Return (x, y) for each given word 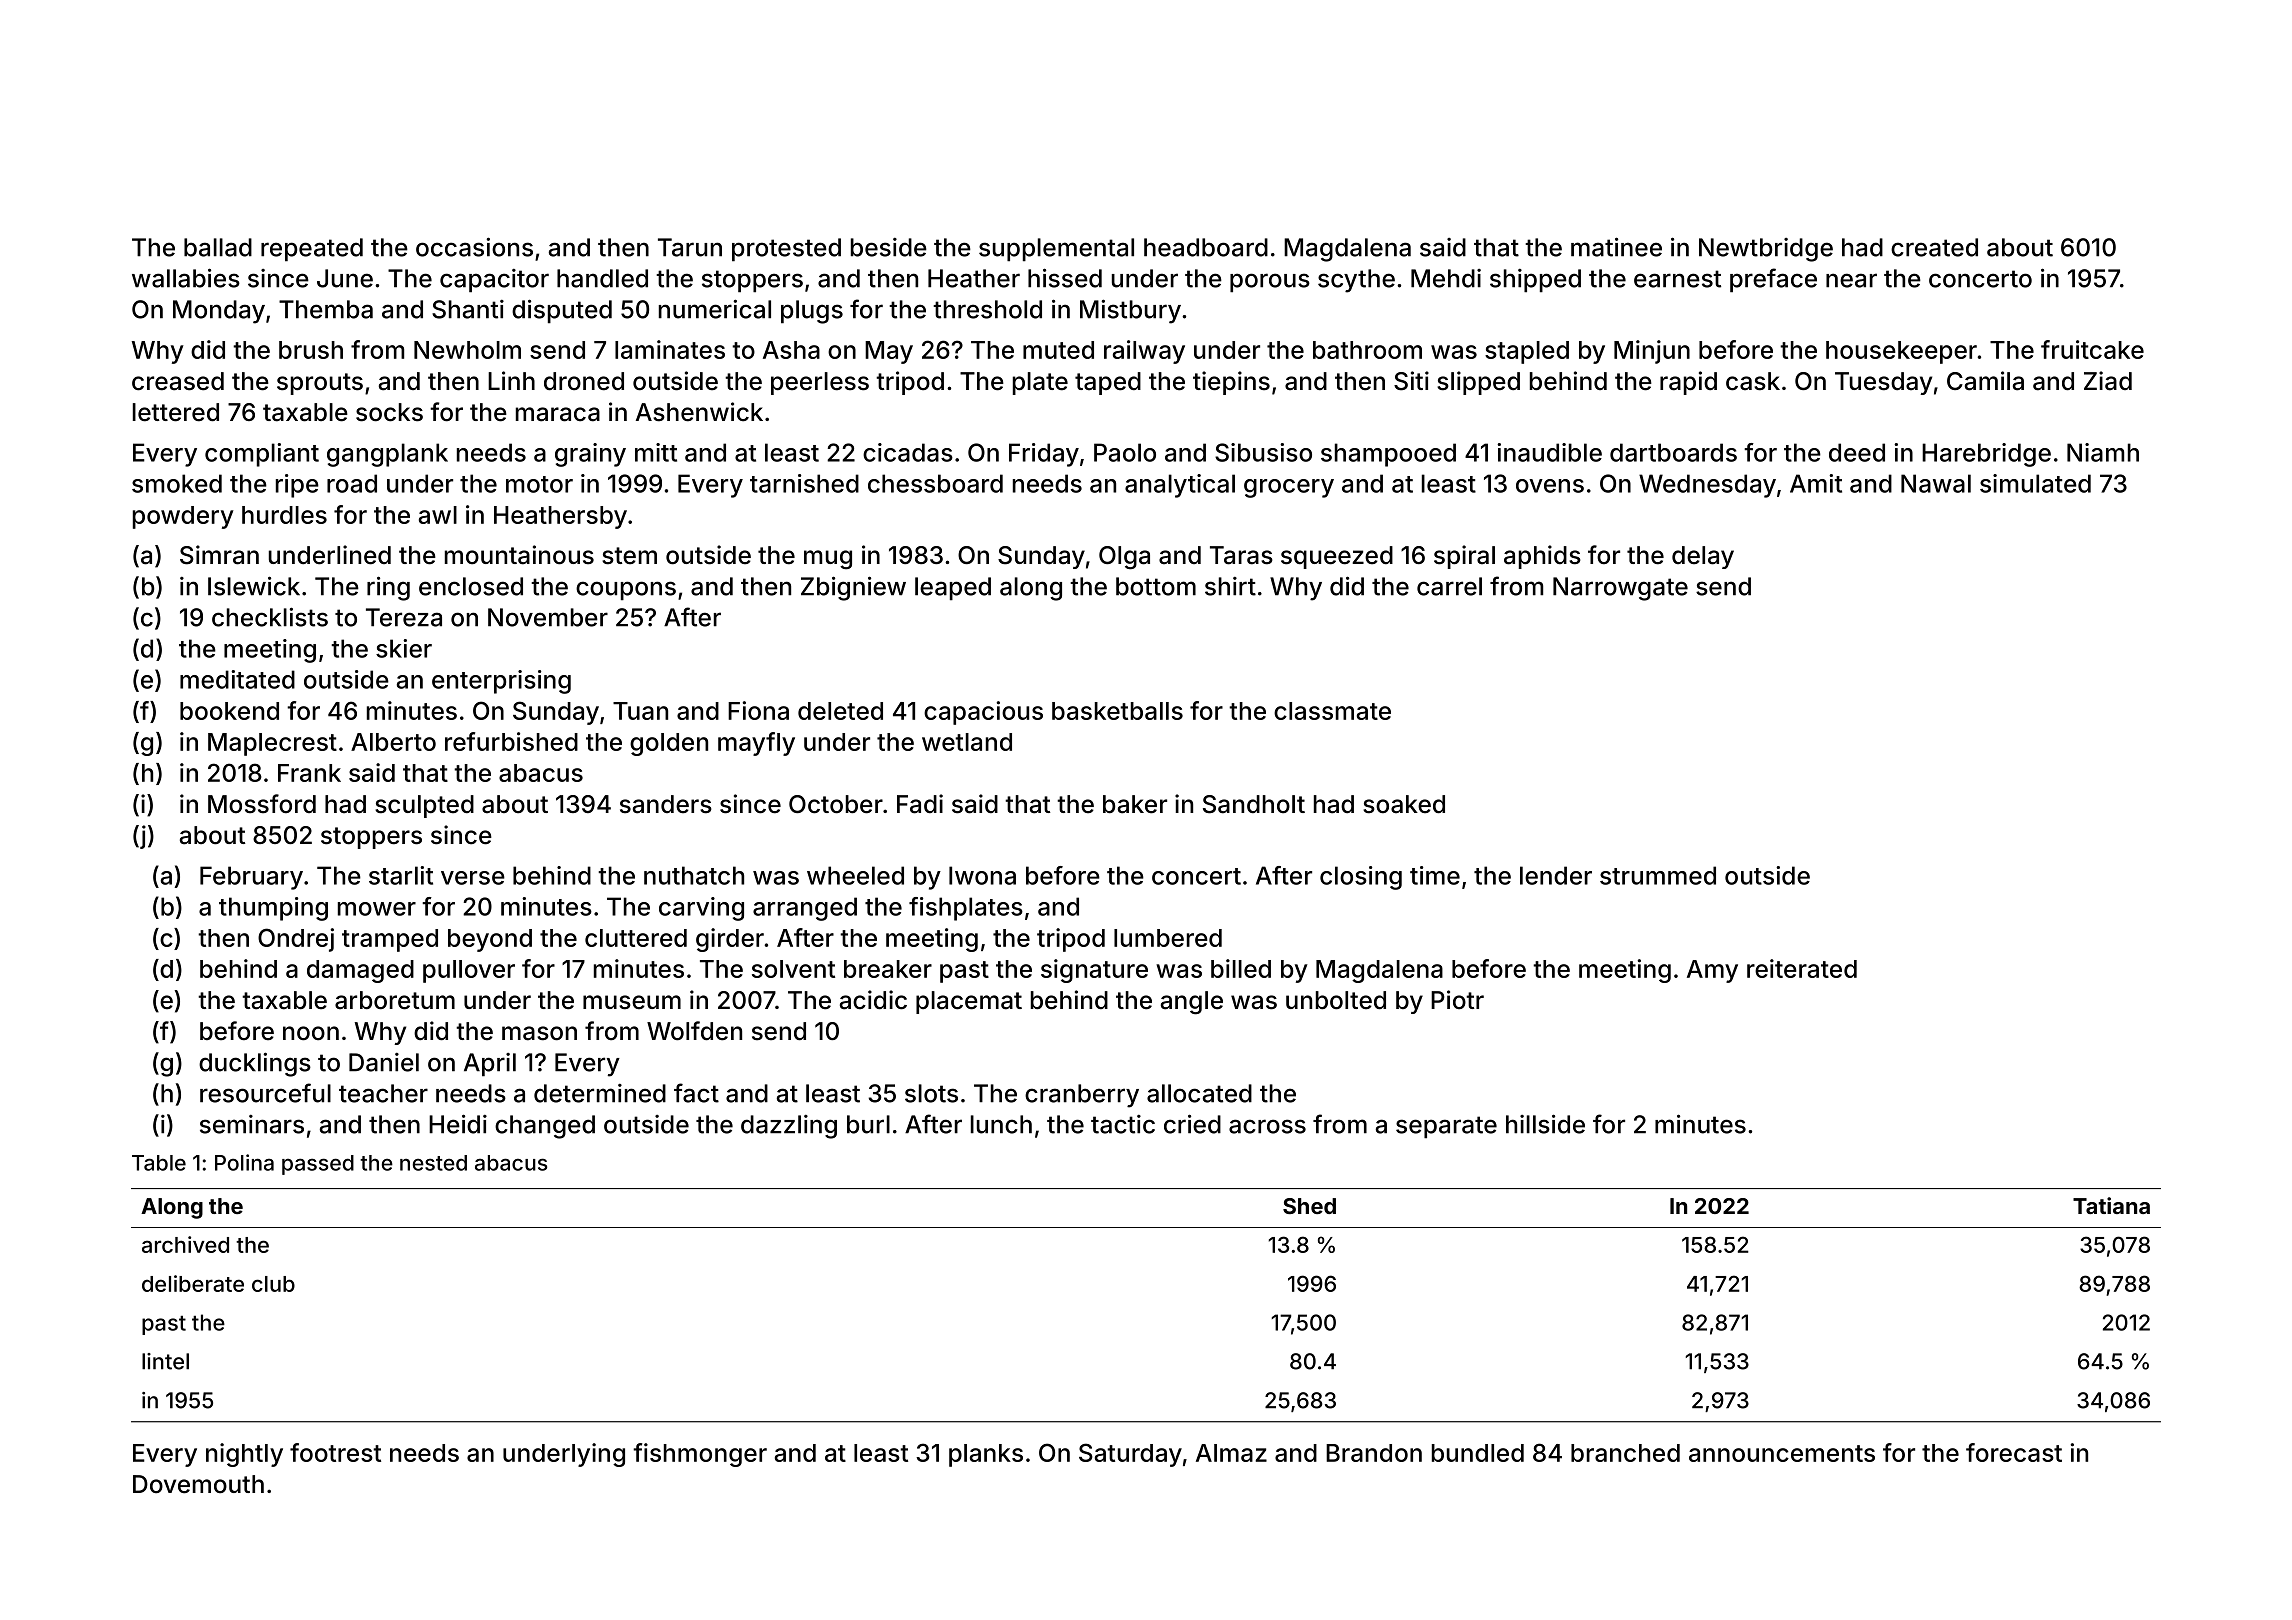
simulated (2035, 483)
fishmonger (700, 1455)
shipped (1535, 281)
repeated (312, 250)
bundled (1478, 1453)
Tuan (640, 711)
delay (1703, 557)
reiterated (1802, 968)
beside (889, 247)
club (273, 1284)
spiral (1464, 557)
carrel (1449, 586)
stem (629, 556)
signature (1094, 971)
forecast (2014, 1452)
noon (311, 1033)
